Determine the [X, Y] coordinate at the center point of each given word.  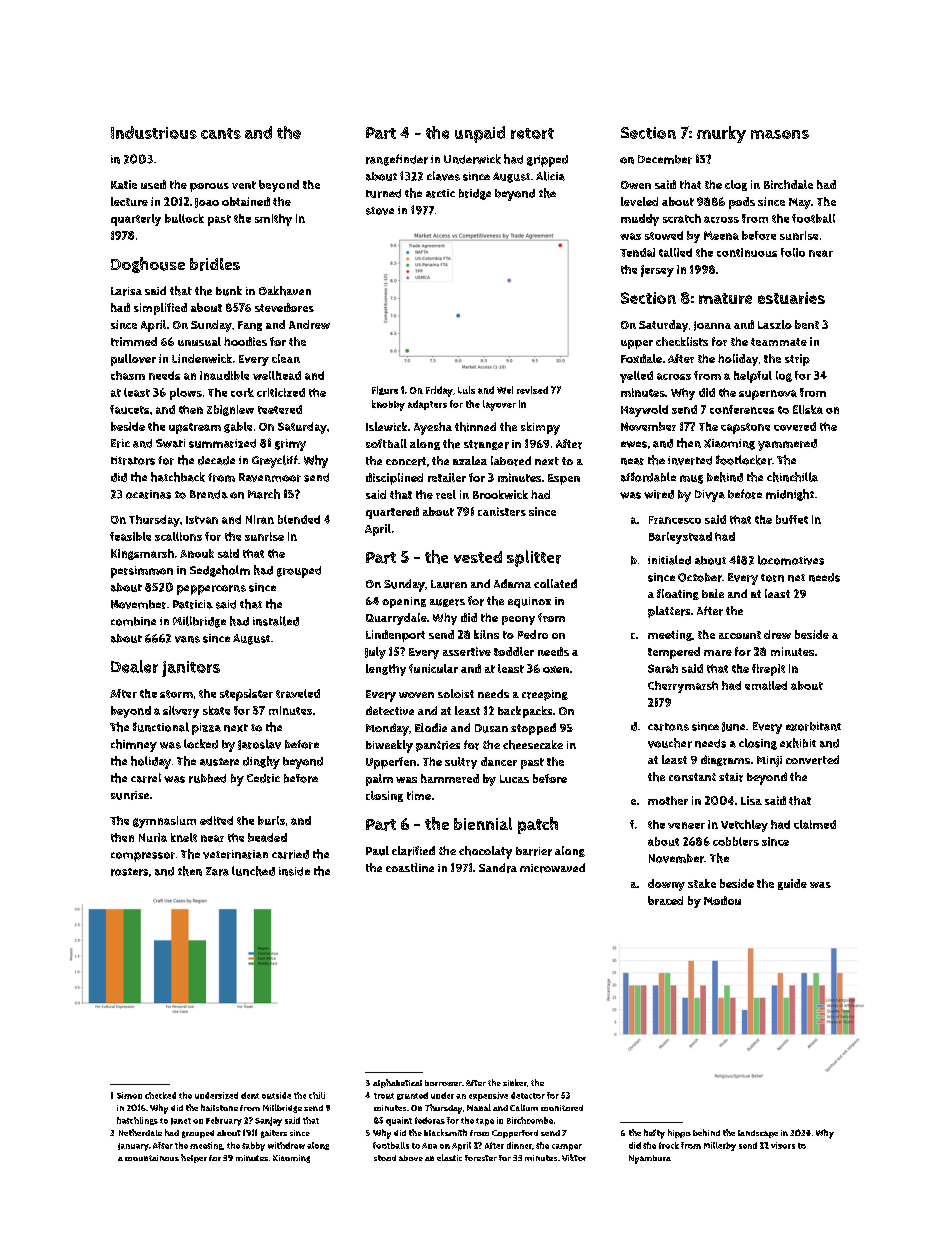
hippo [679, 1133]
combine [133, 621]
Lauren [449, 584]
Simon [129, 1095]
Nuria [153, 837]
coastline [410, 867]
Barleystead [680, 538]
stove [380, 211]
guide [792, 884]
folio [793, 252]
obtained [246, 201]
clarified [413, 851]
